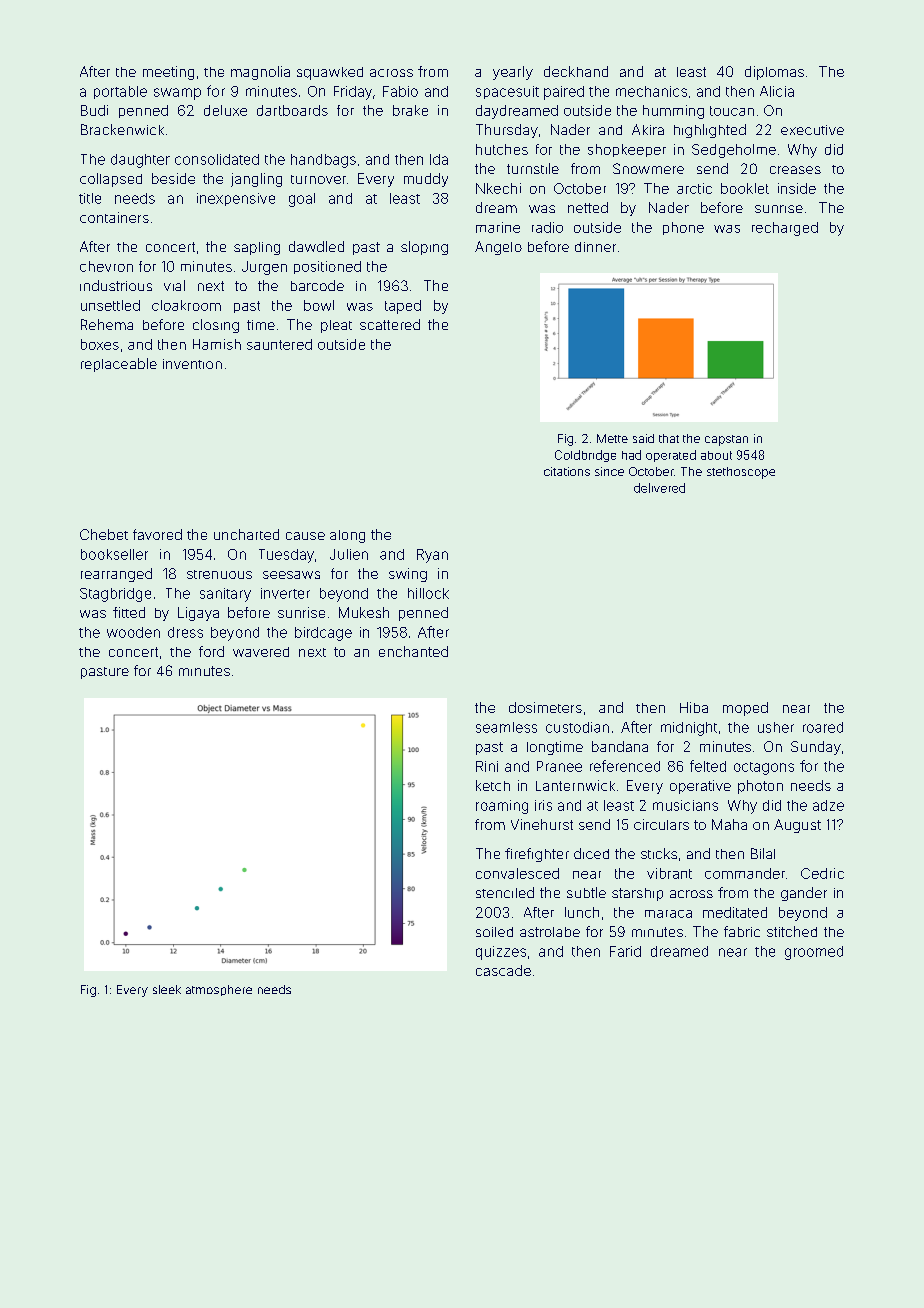 Image resolution: width=924 pixels, height=1308 pixels. I want to click on felted, so click(708, 766).
